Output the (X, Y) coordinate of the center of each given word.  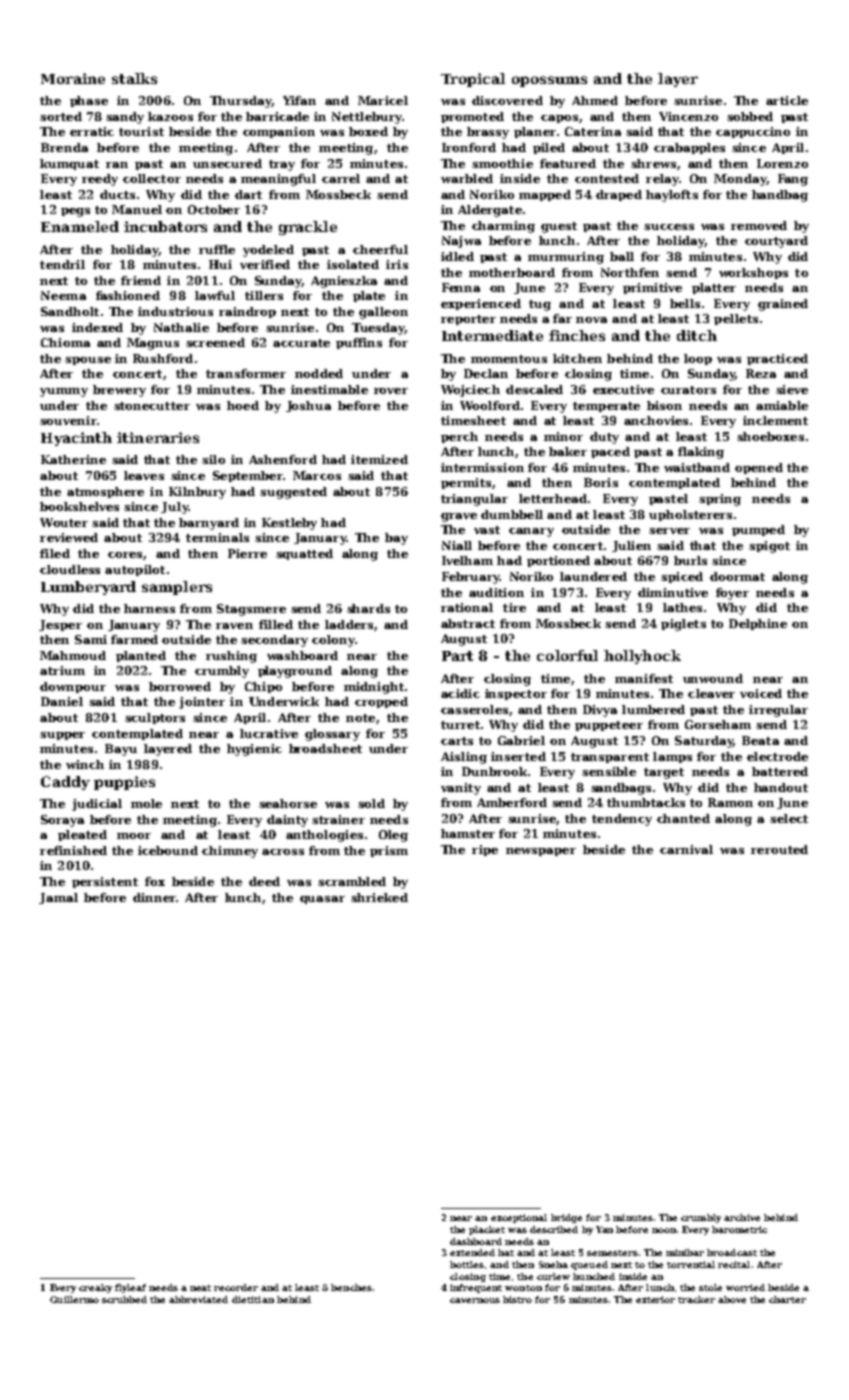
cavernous (475, 1300)
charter (787, 1299)
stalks (134, 78)
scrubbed (124, 1299)
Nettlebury (367, 118)
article (787, 100)
